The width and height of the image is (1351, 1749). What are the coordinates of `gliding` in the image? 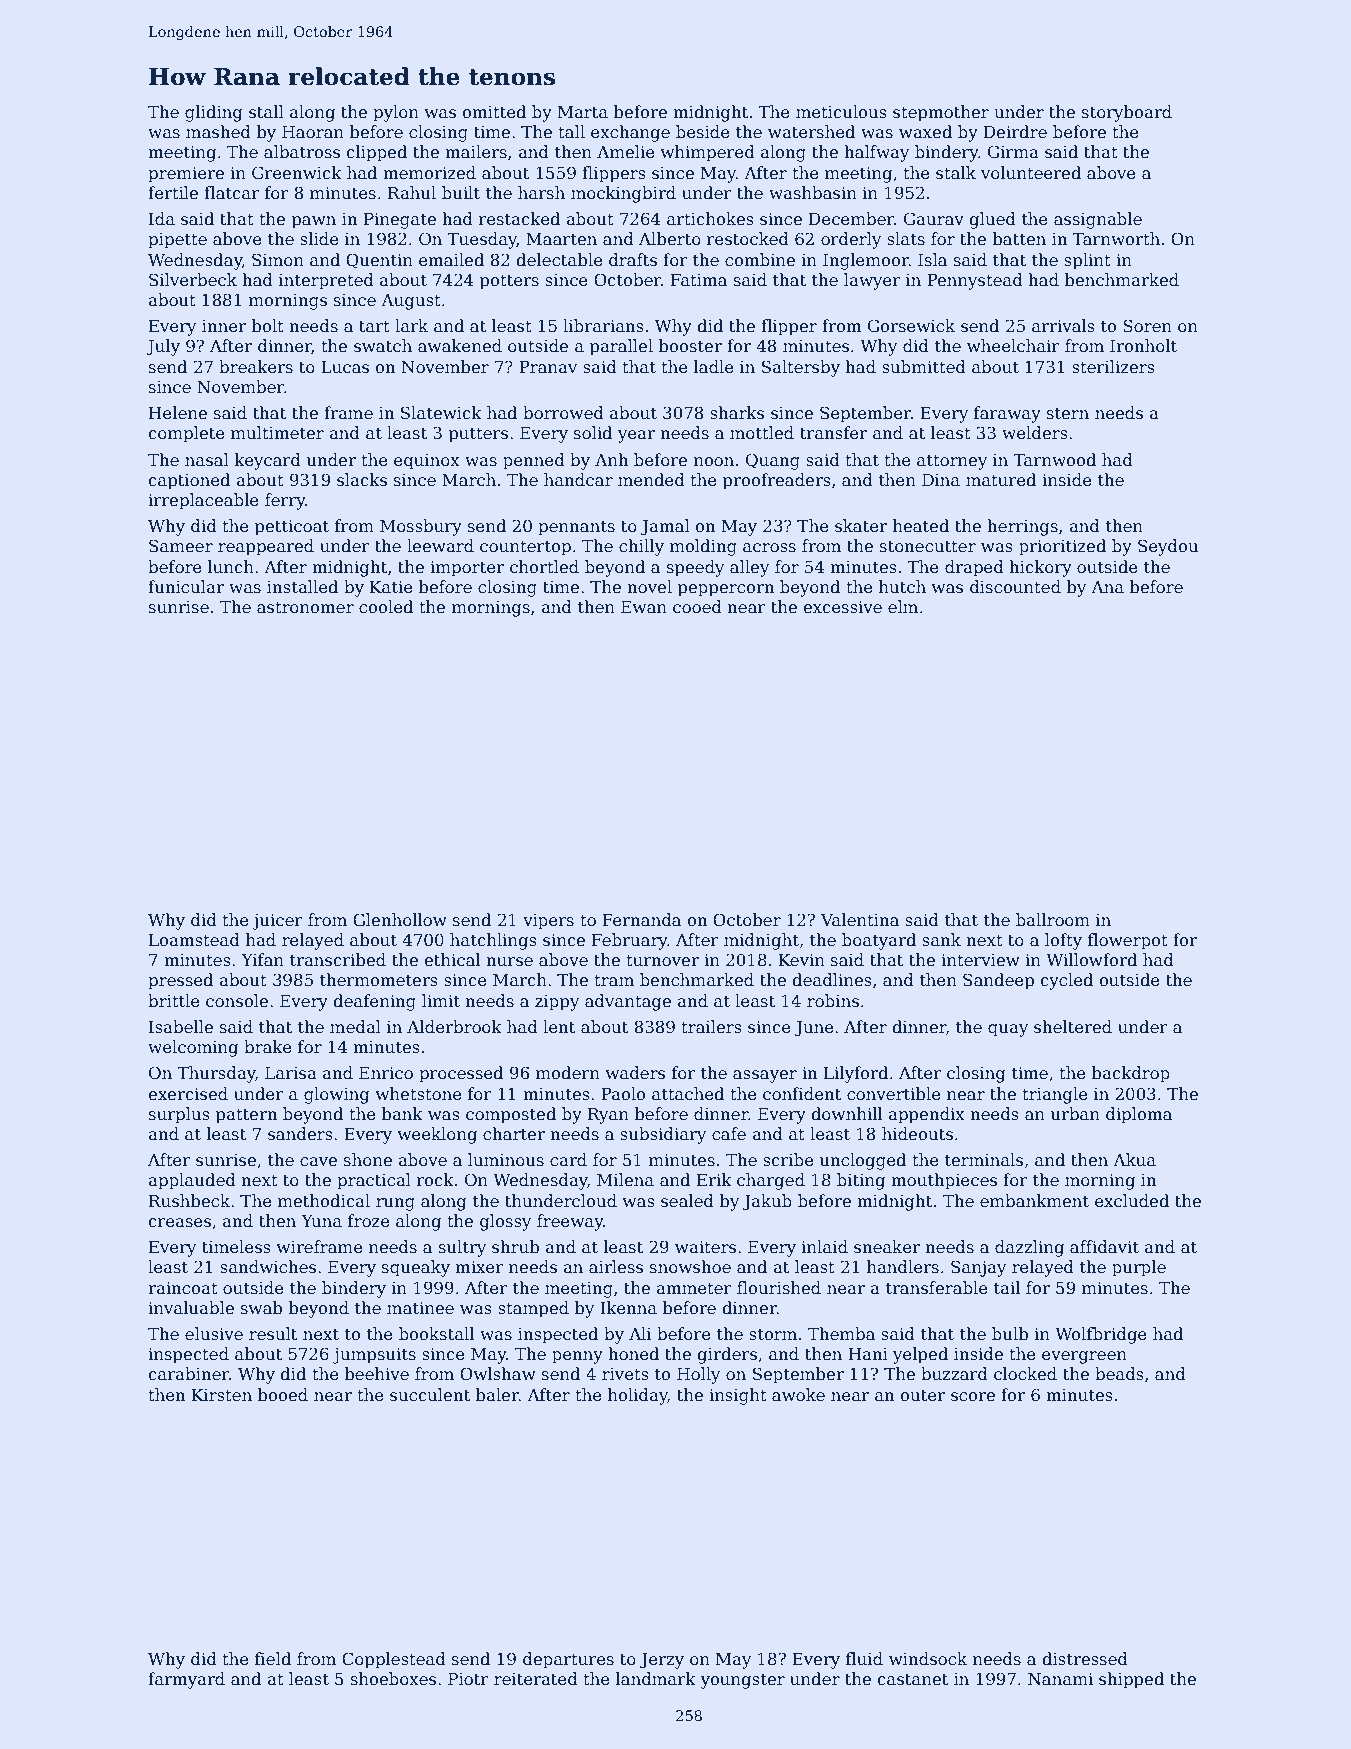 It's located at (214, 113).
